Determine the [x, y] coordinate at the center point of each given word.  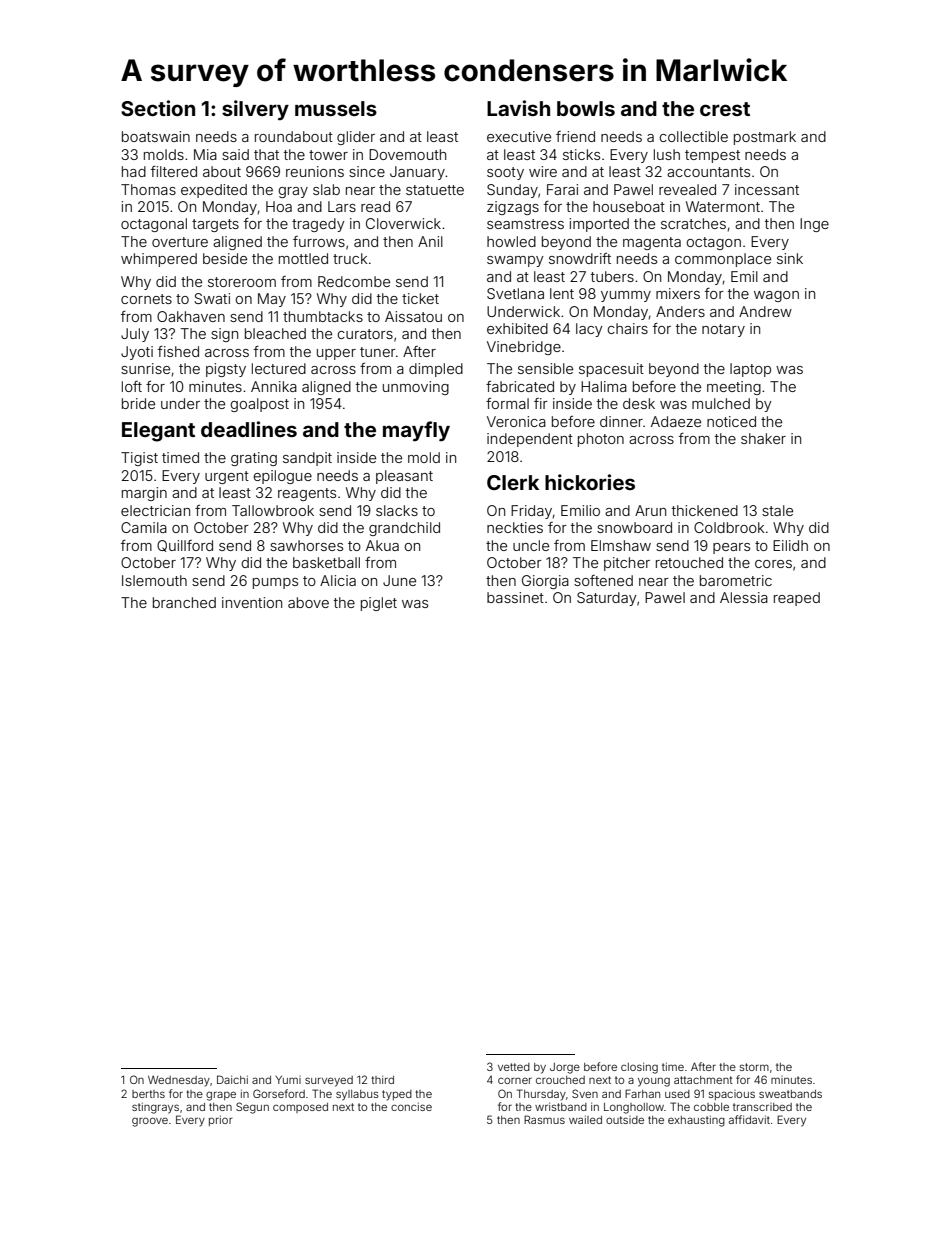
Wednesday [179, 1081]
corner [515, 1080]
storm [754, 1067]
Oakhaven [191, 316]
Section [158, 108]
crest [725, 109]
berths [148, 1094]
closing [639, 1068]
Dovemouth [407, 154]
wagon [776, 296]
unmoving [416, 388]
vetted [514, 1067]
